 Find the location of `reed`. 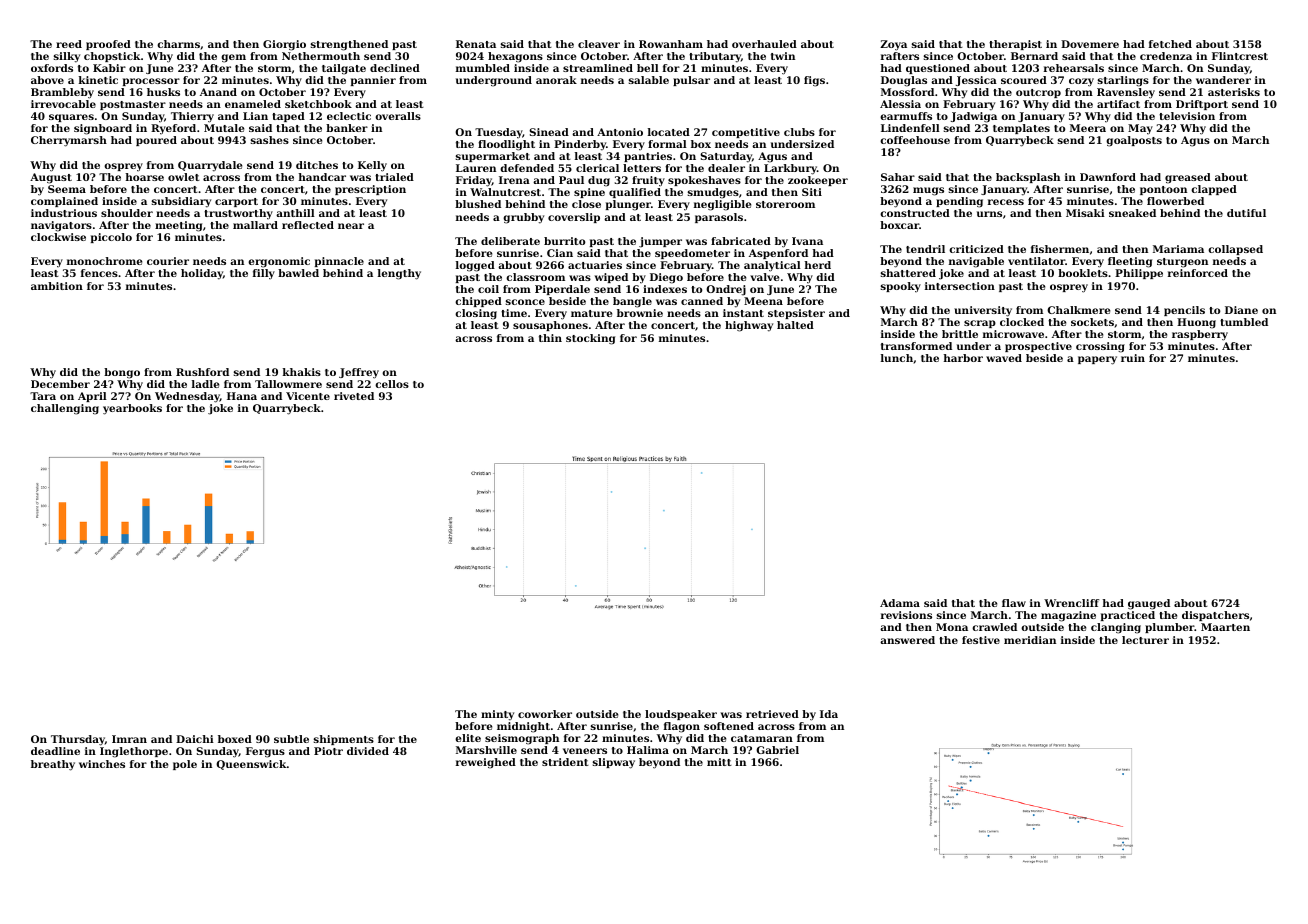

reed is located at coordinates (69, 44).
